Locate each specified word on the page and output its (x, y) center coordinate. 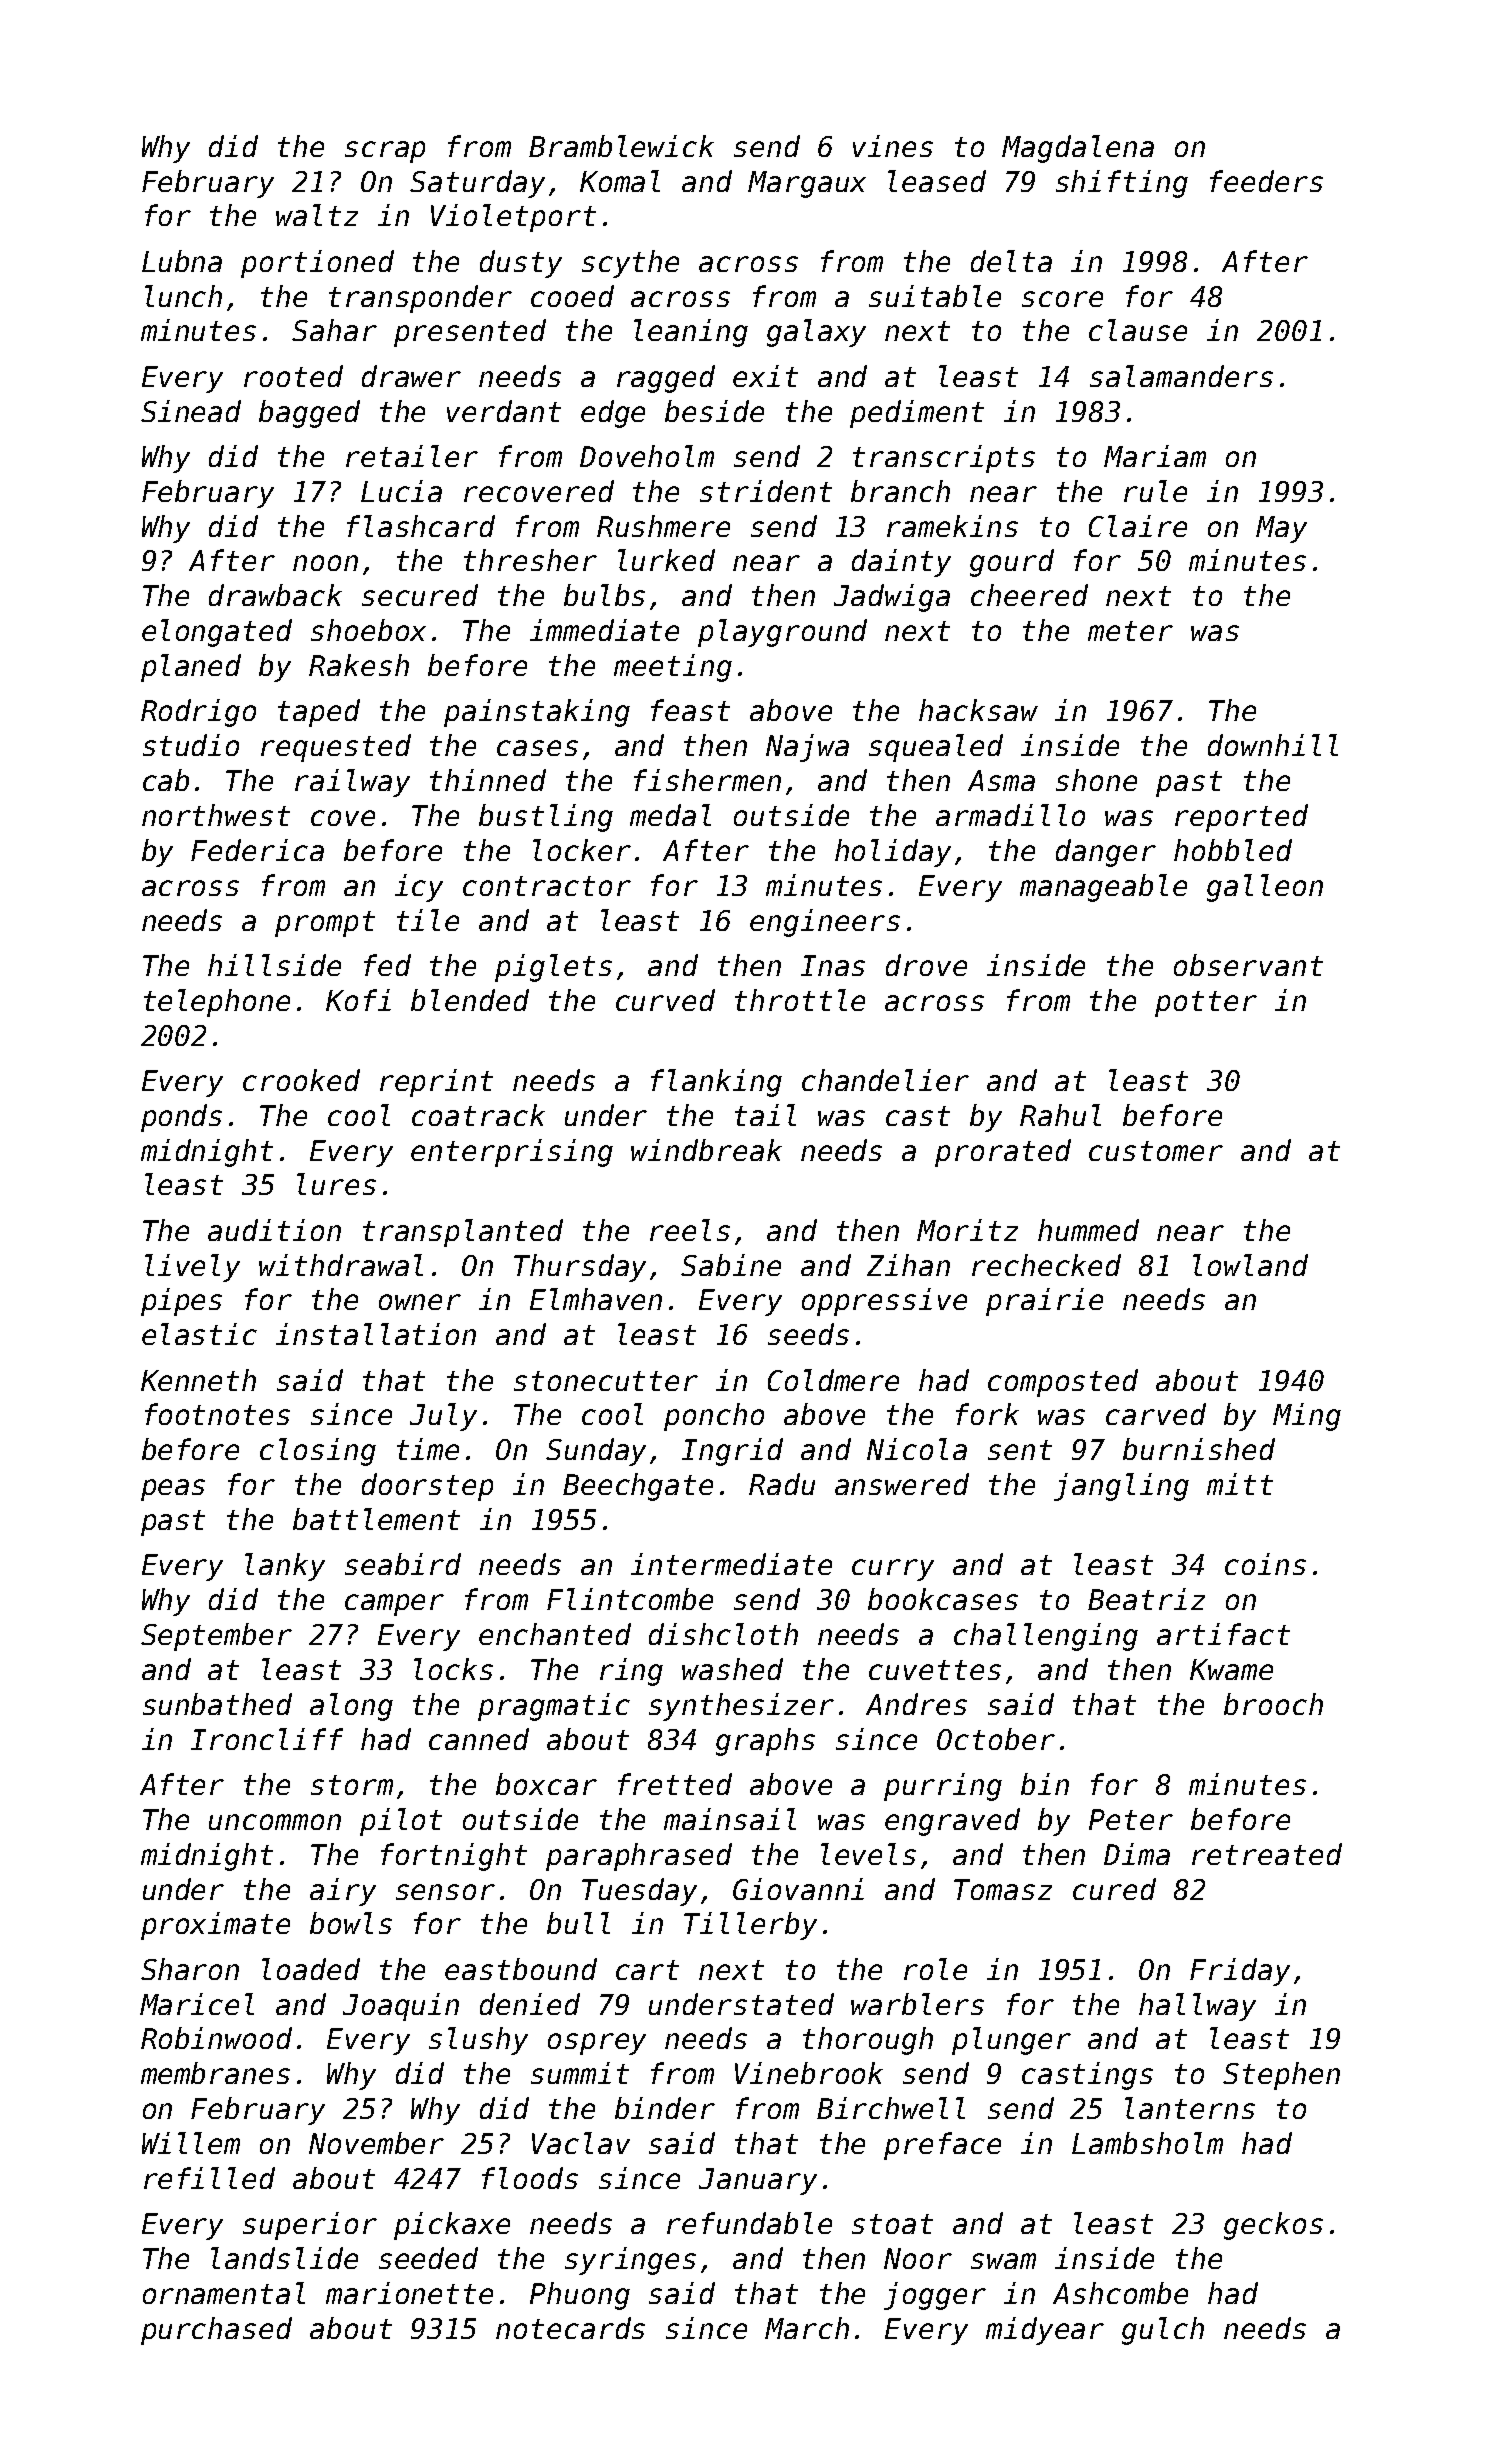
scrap (385, 152)
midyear (1045, 2331)
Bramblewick (621, 146)
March (807, 2328)
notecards (570, 2328)
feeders (1266, 181)
